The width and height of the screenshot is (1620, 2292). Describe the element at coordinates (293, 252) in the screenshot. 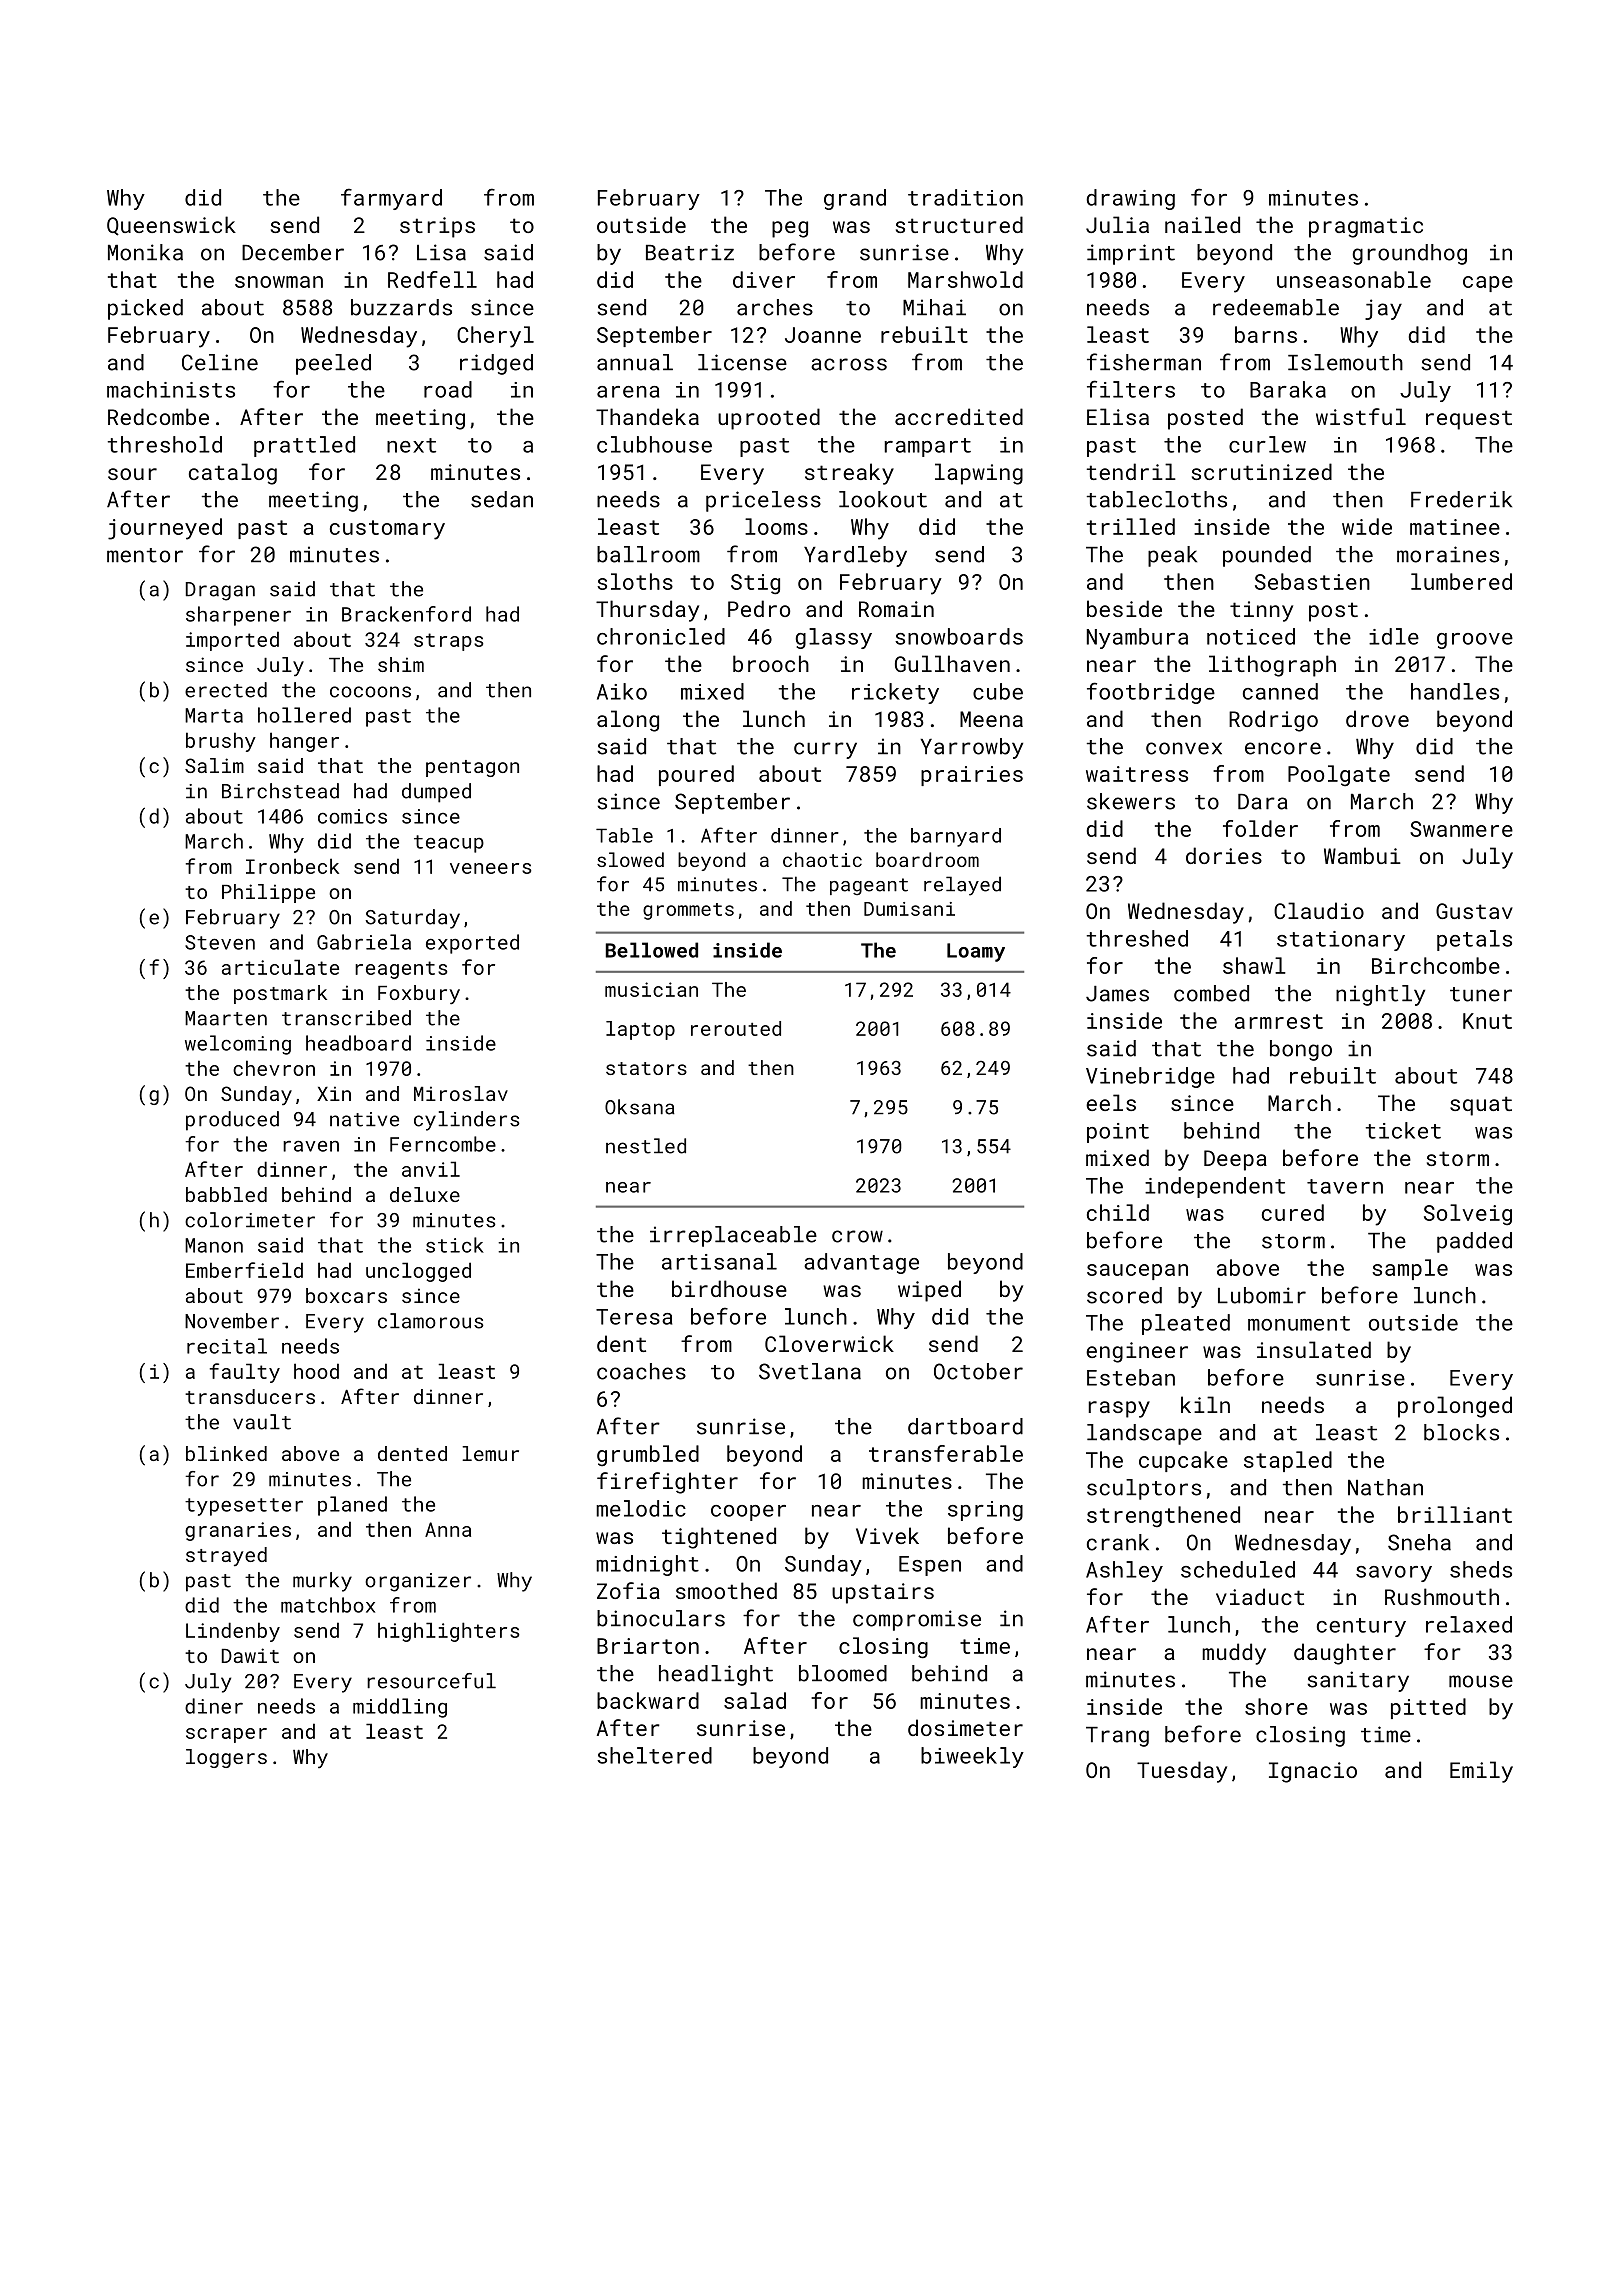

I see `December` at that location.
